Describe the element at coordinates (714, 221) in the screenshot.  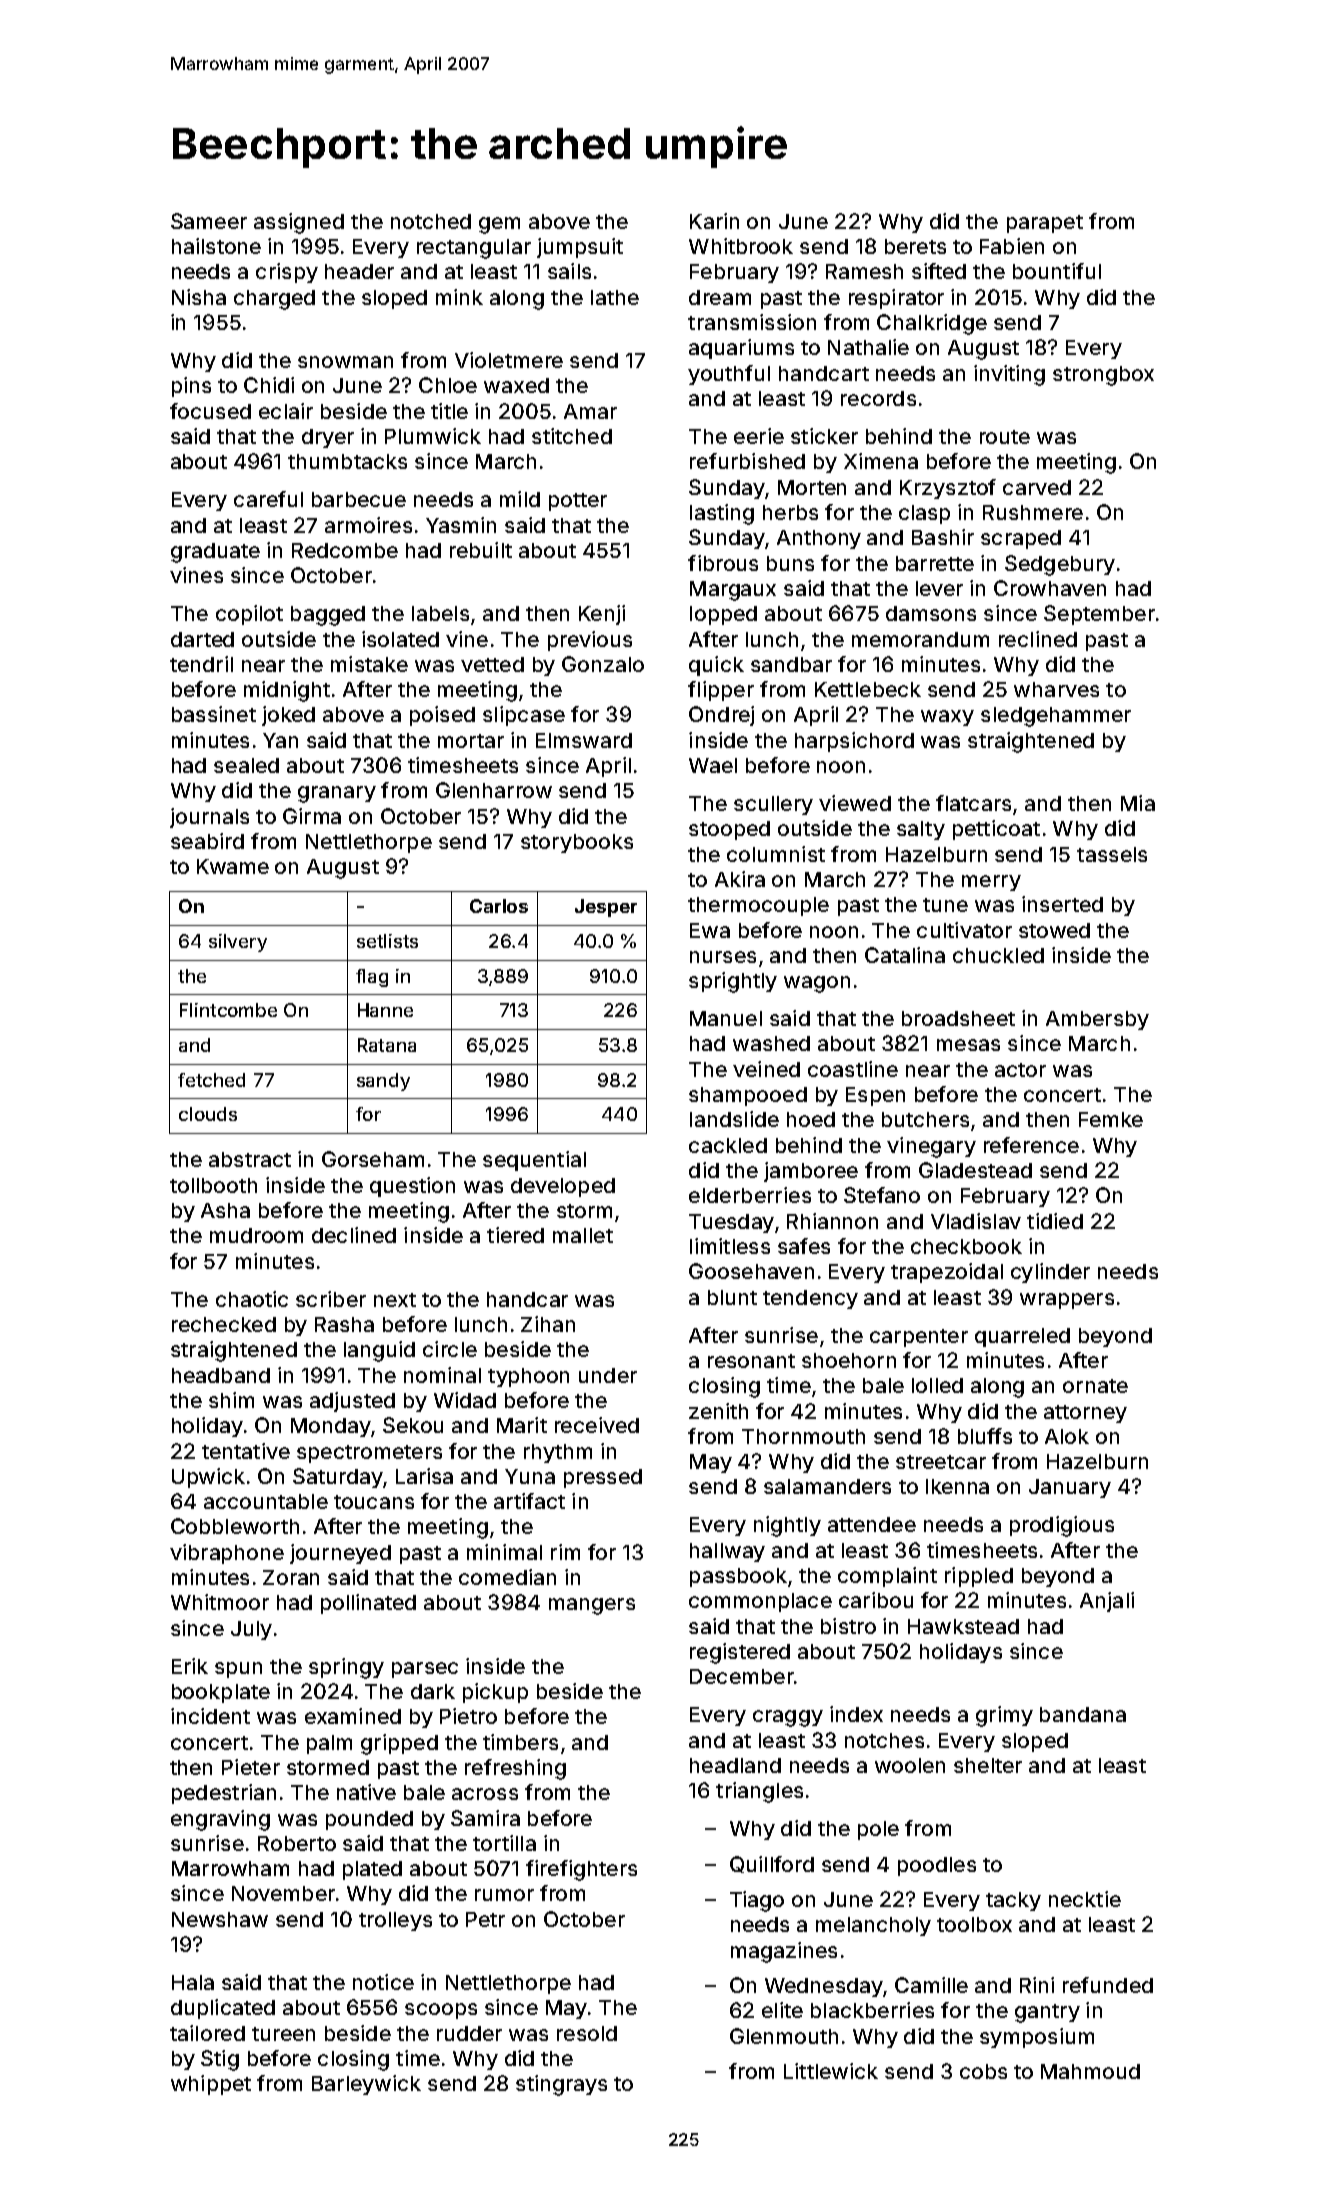
I see `Karin` at that location.
